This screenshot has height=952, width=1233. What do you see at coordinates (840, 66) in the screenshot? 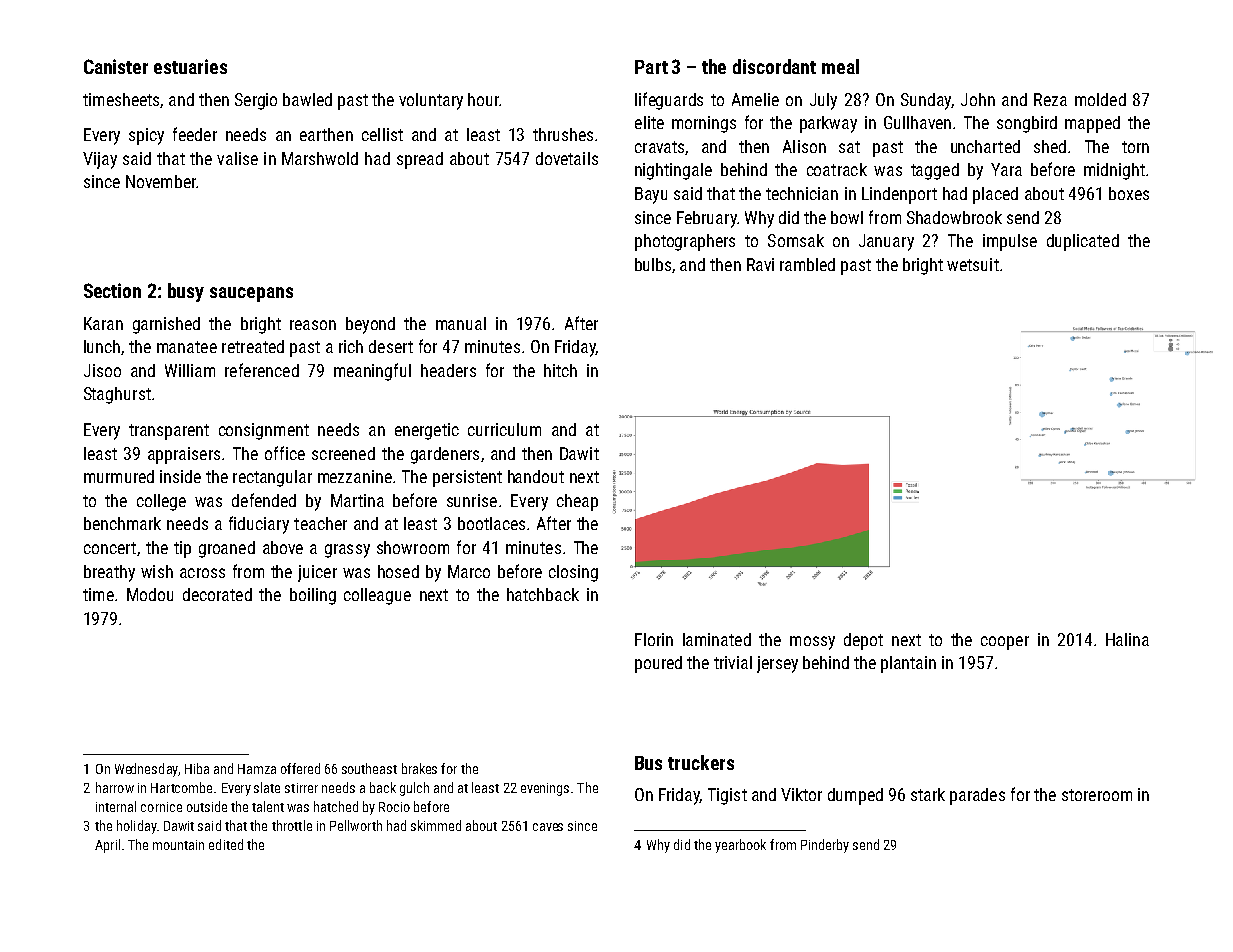
I see `meal` at bounding box center [840, 66].
